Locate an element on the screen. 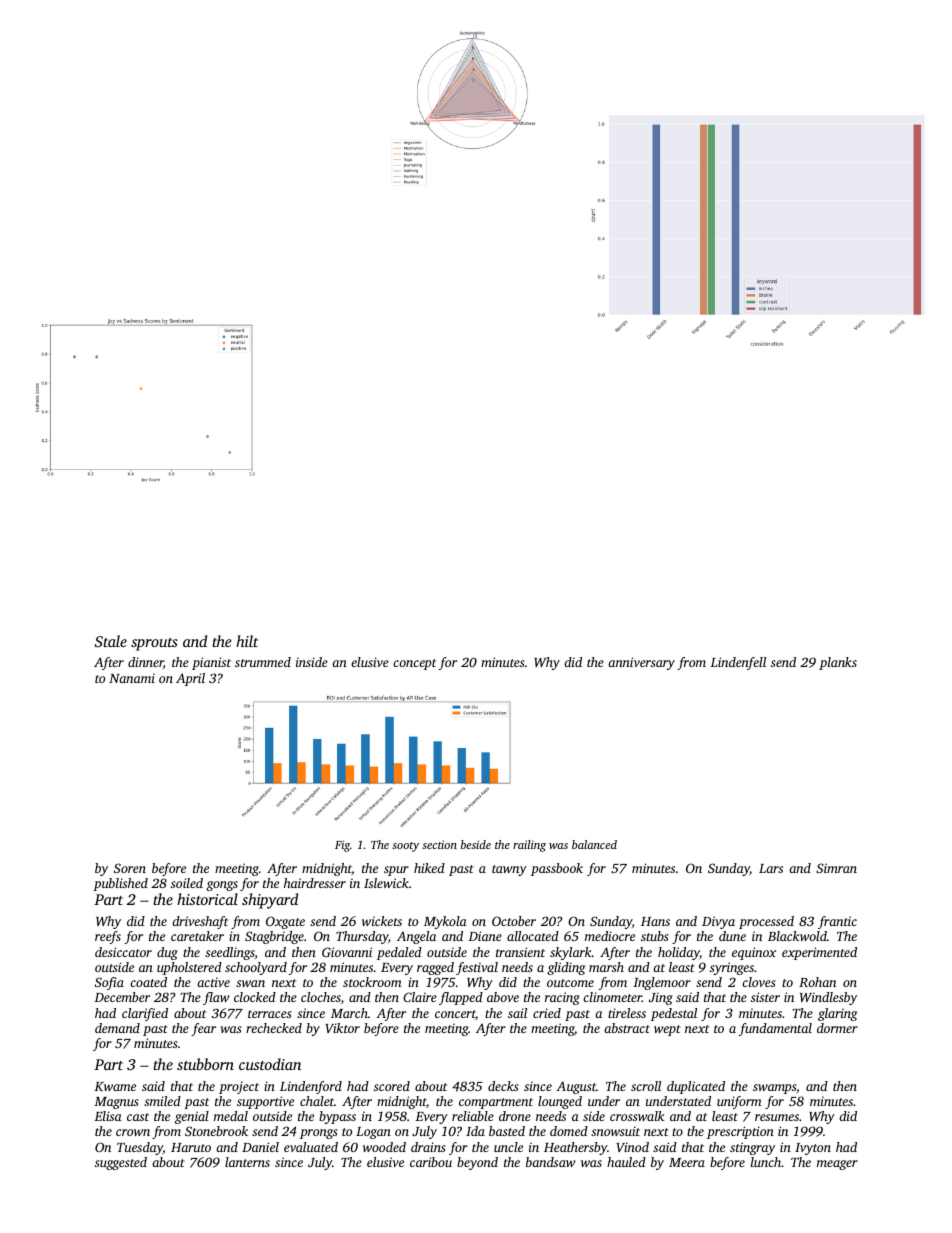 The image size is (952, 1233). planks is located at coordinates (838, 663).
